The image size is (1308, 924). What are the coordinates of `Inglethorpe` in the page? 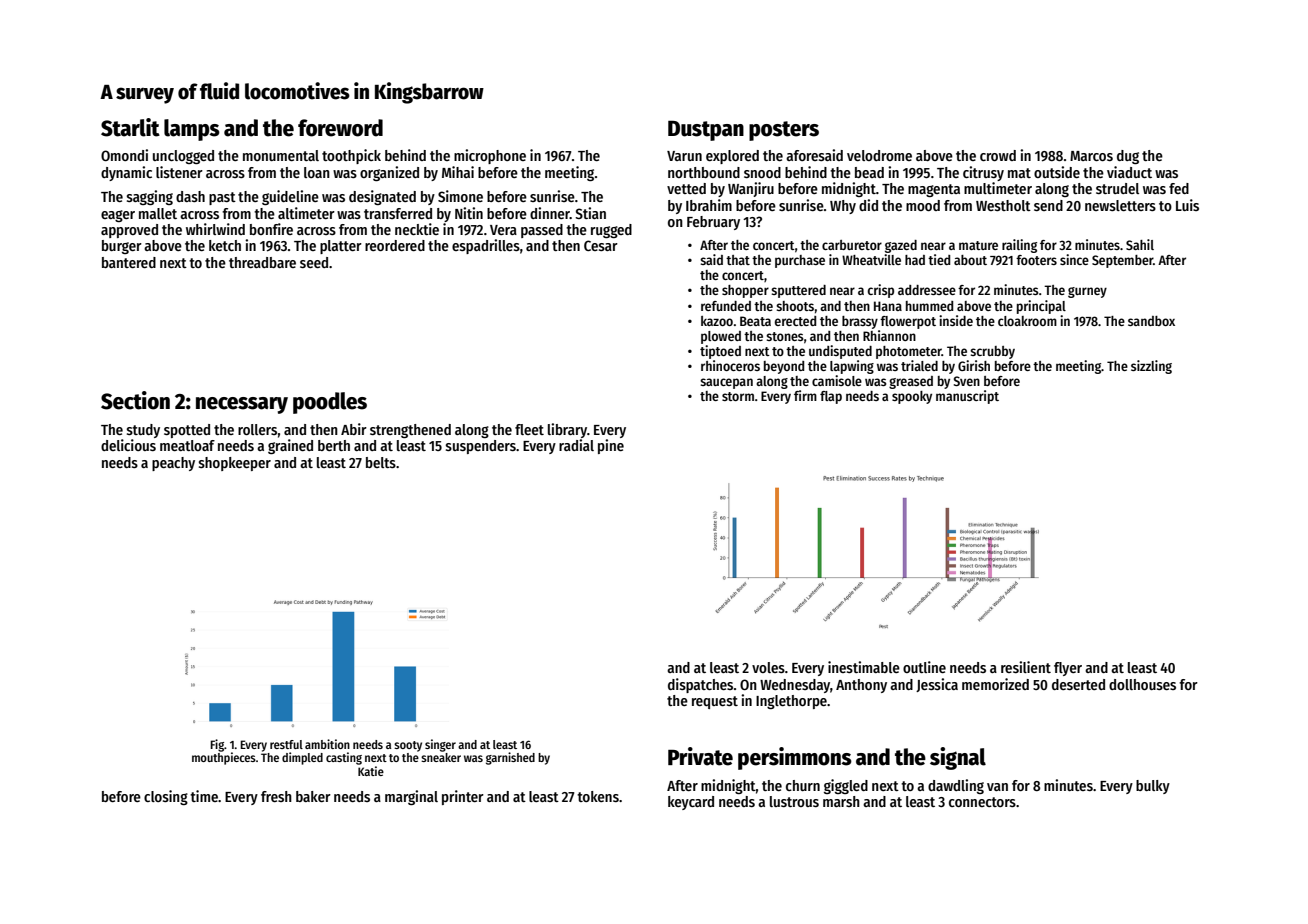 It's located at (791, 702).
